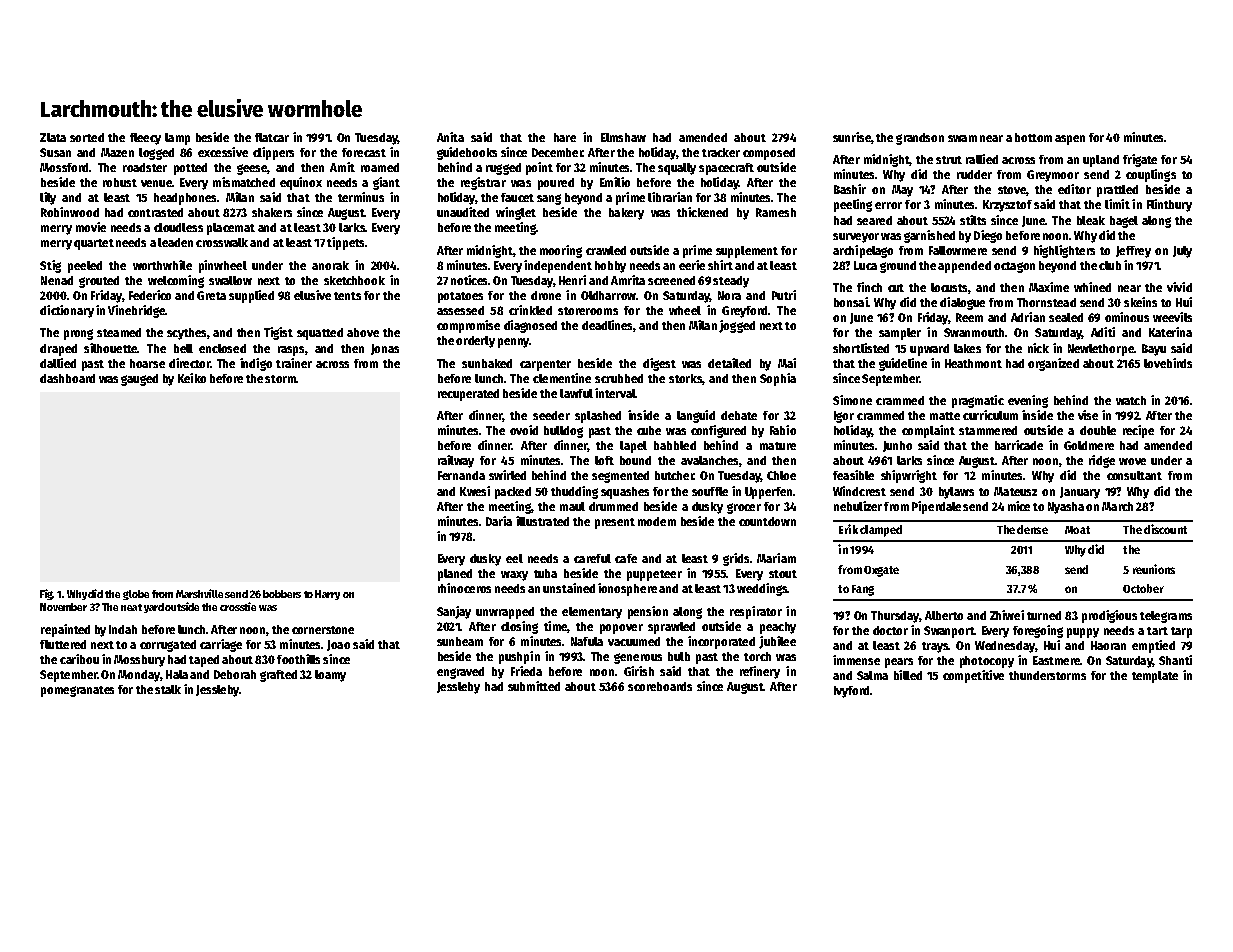 The height and width of the screenshot is (952, 1233). Describe the element at coordinates (623, 137) in the screenshot. I see `Elmshaw` at that location.
